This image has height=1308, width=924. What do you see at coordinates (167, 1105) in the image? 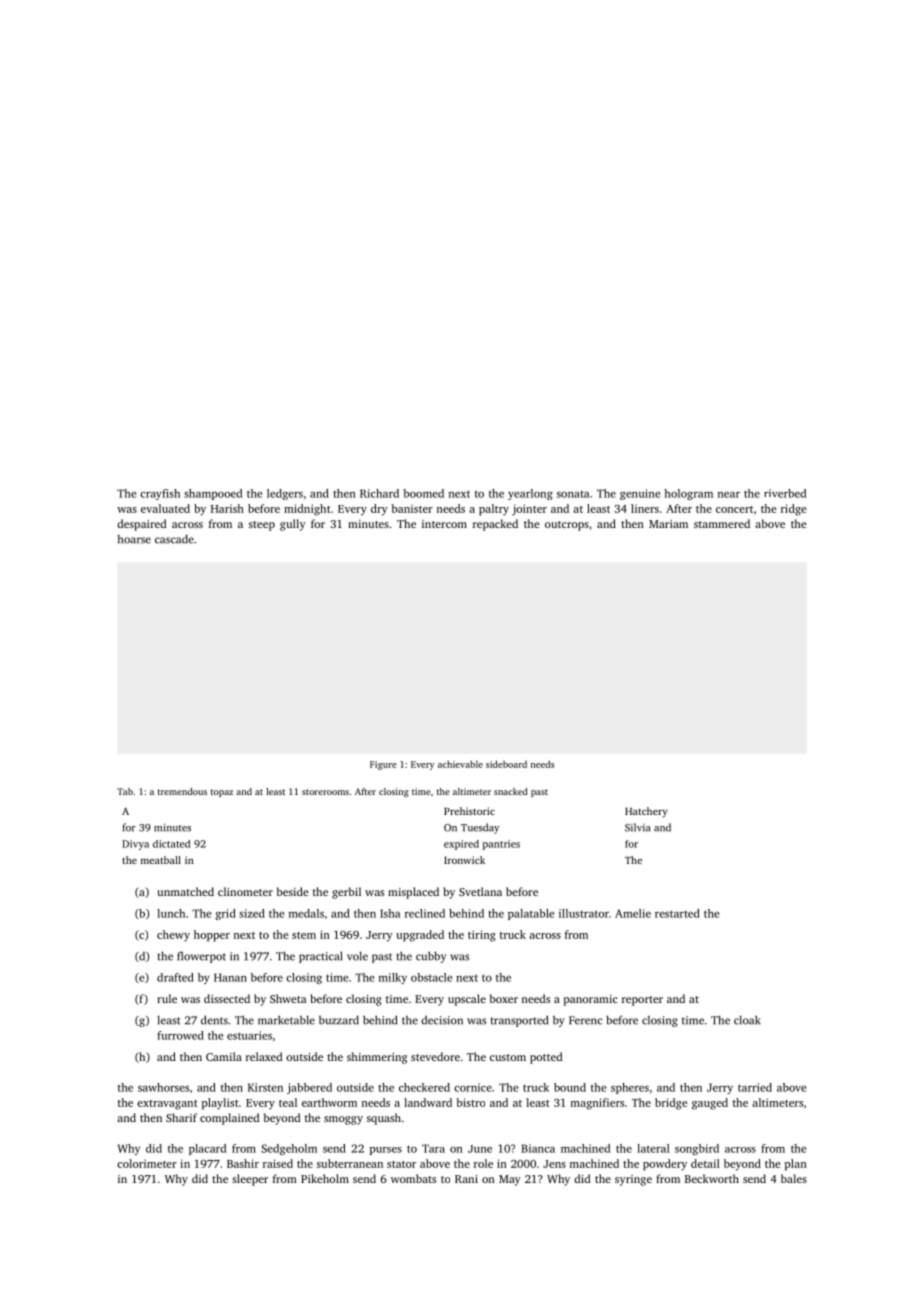
I see `extravagant` at bounding box center [167, 1105].
